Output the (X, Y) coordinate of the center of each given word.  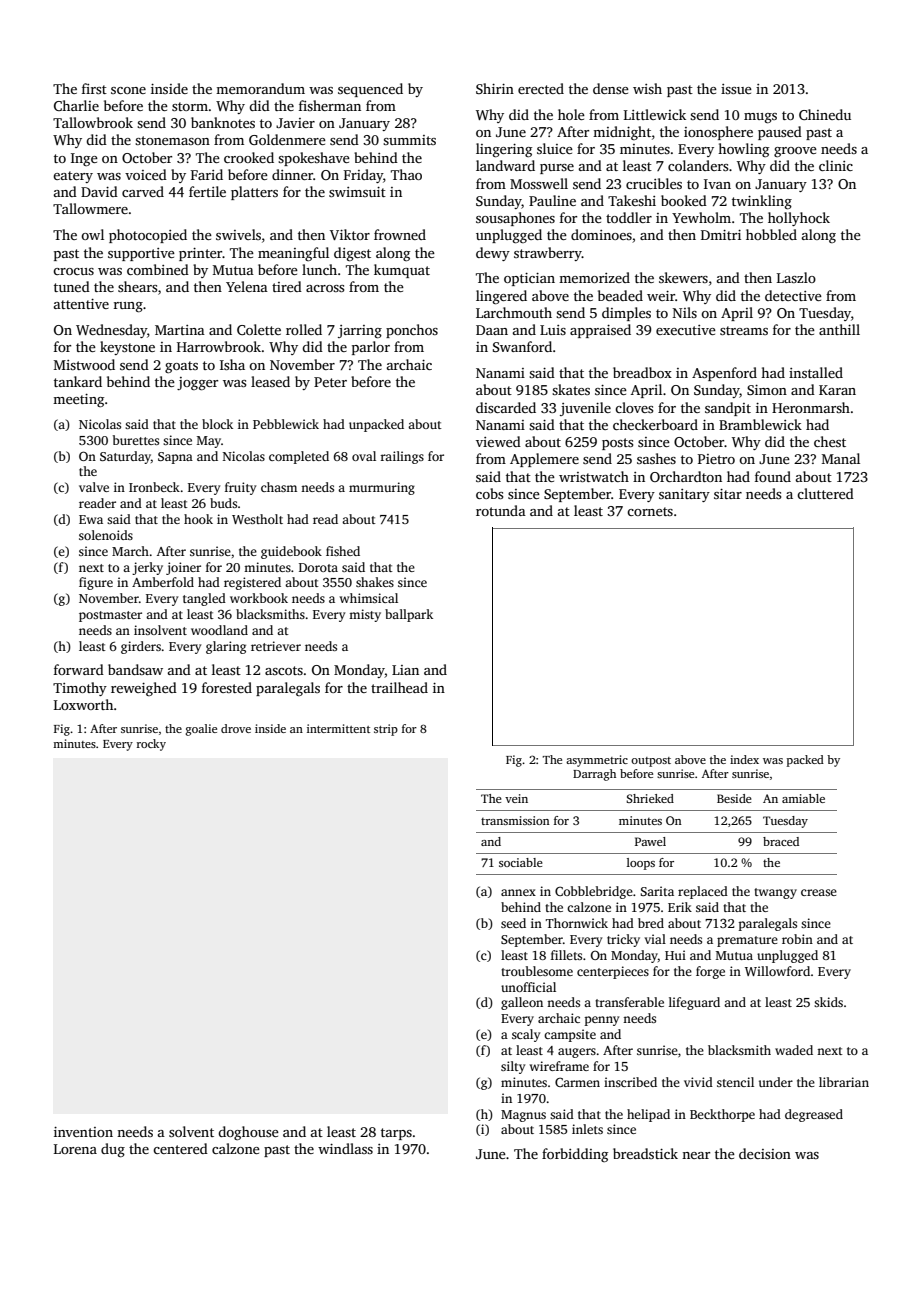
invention (83, 1132)
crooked (249, 157)
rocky (151, 745)
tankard (78, 381)
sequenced (370, 90)
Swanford (522, 346)
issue (736, 89)
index (744, 759)
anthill (839, 329)
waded (794, 1050)
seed (513, 923)
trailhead (399, 687)
